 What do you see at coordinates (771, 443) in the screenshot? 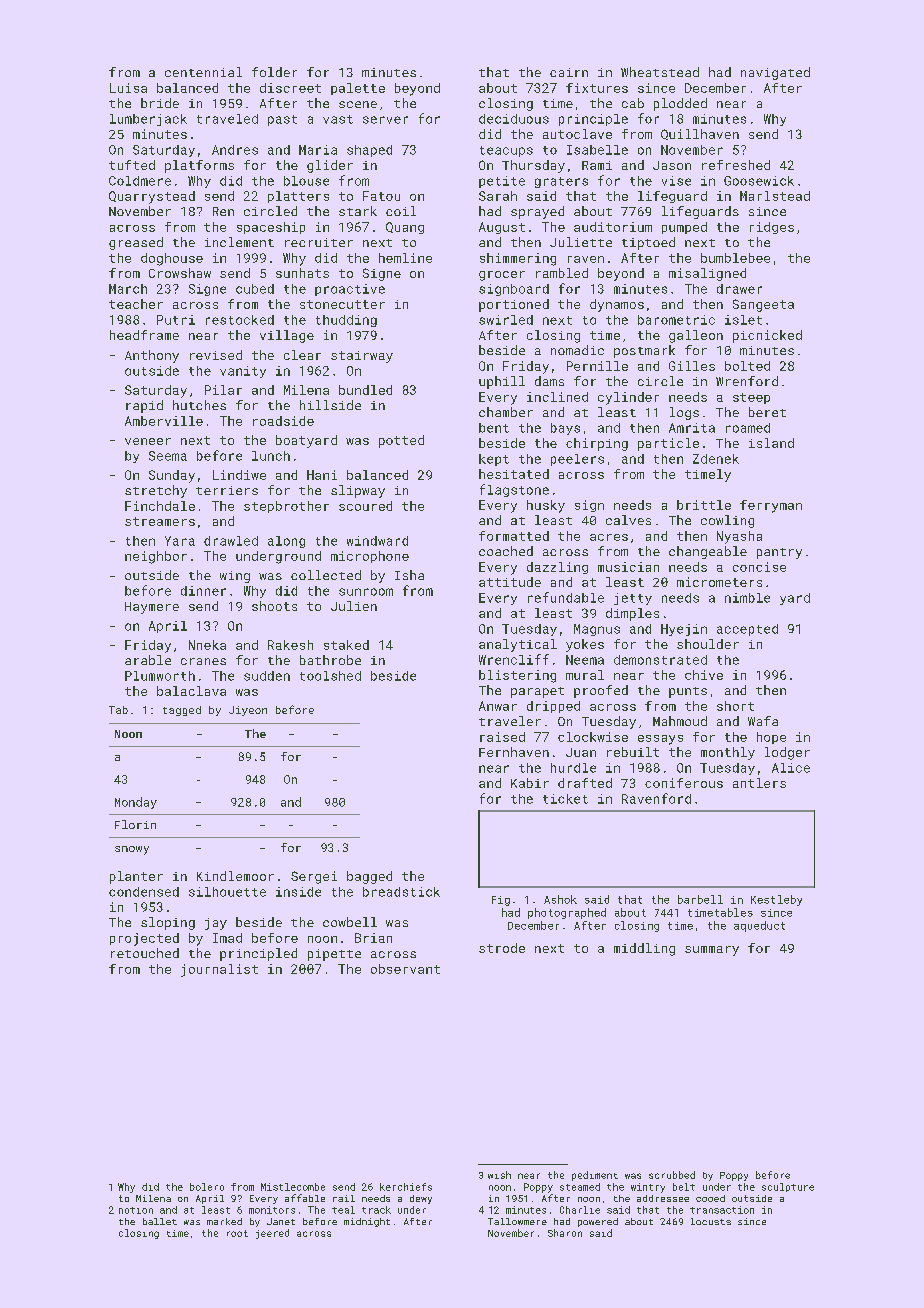
I see `island` at bounding box center [771, 443].
